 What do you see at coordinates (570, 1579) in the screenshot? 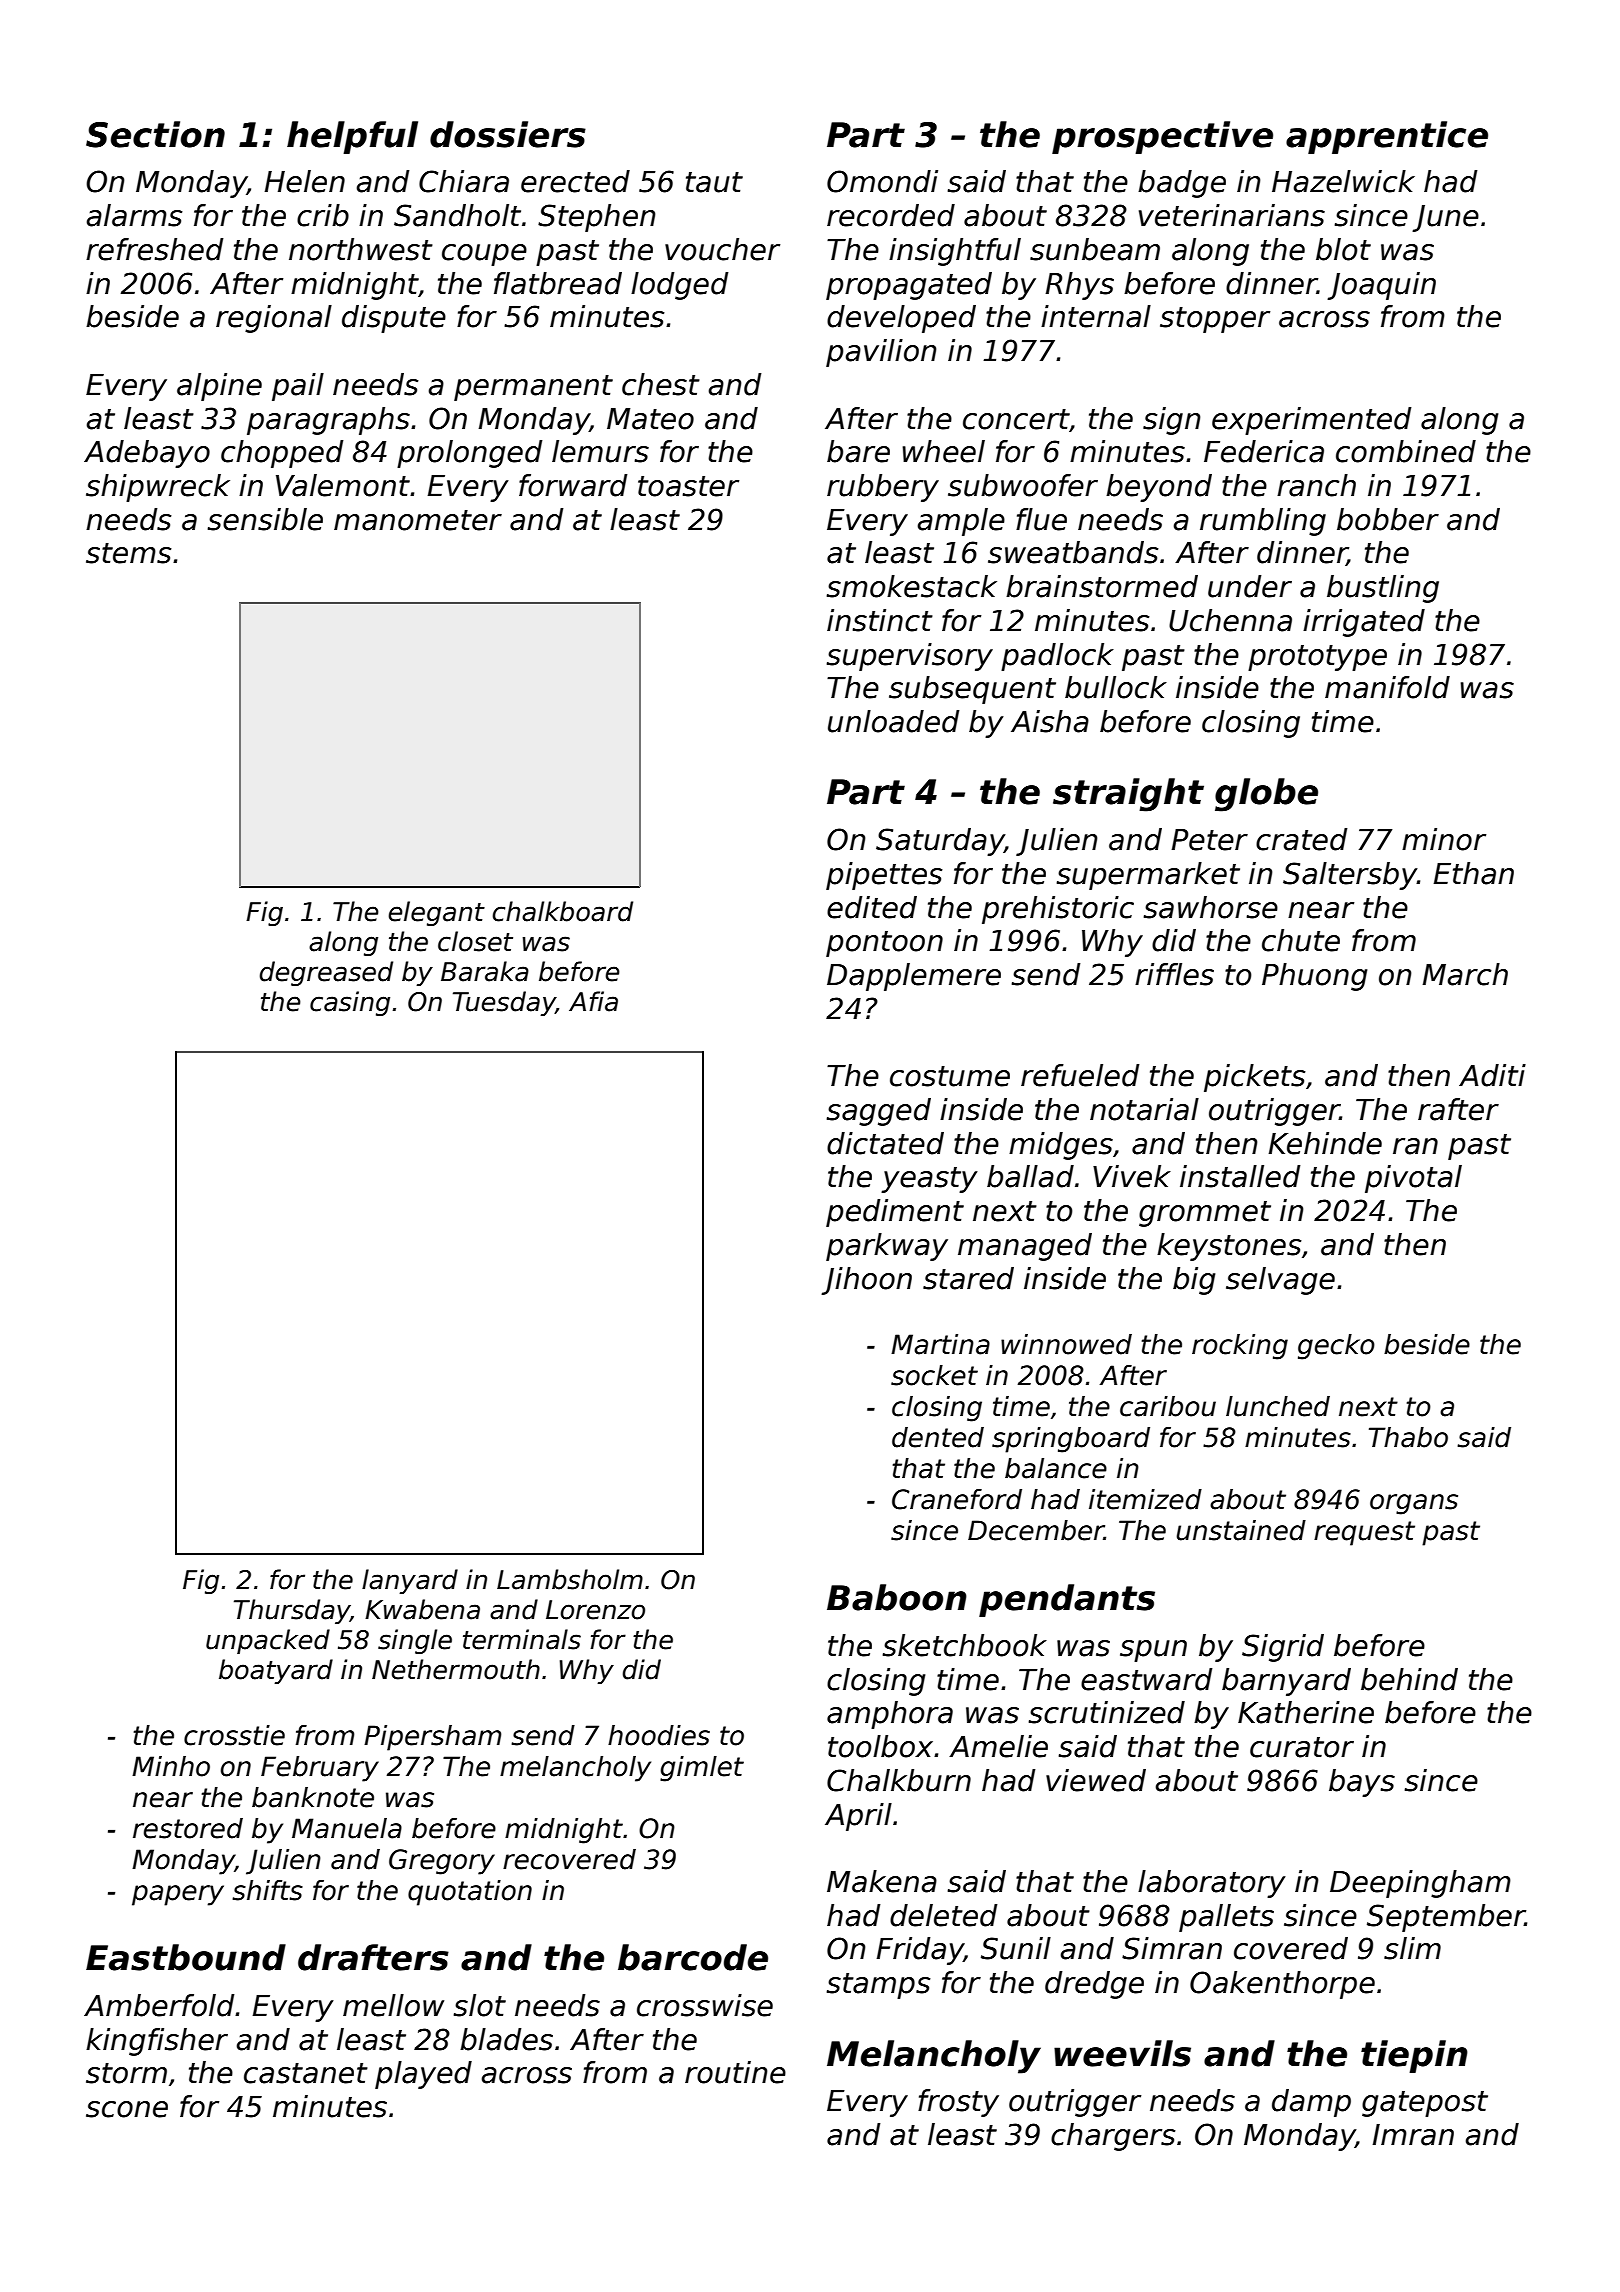
I see `Lambsholm` at bounding box center [570, 1579].
